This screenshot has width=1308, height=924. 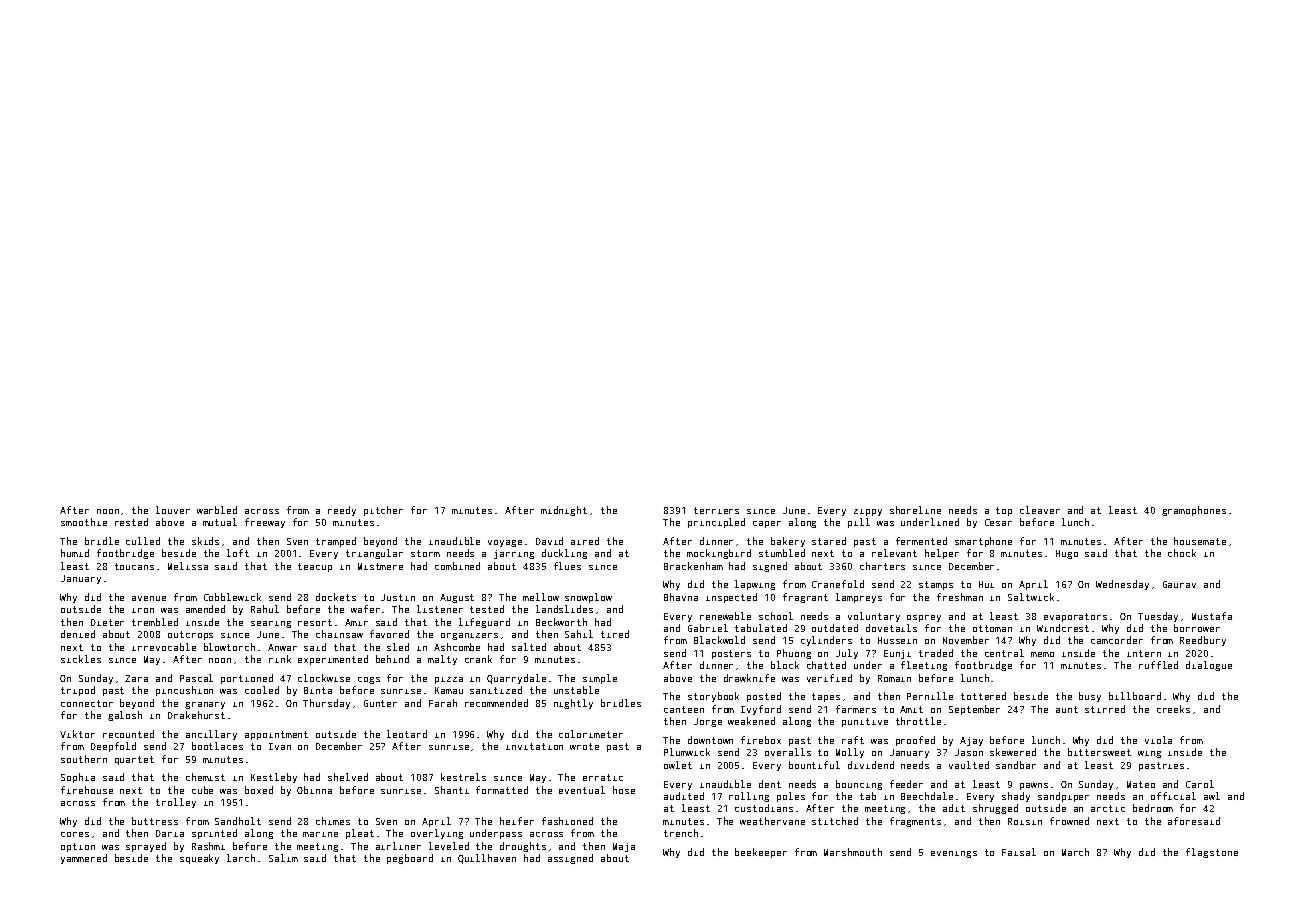 What do you see at coordinates (776, 616) in the screenshot?
I see `school` at bounding box center [776, 616].
